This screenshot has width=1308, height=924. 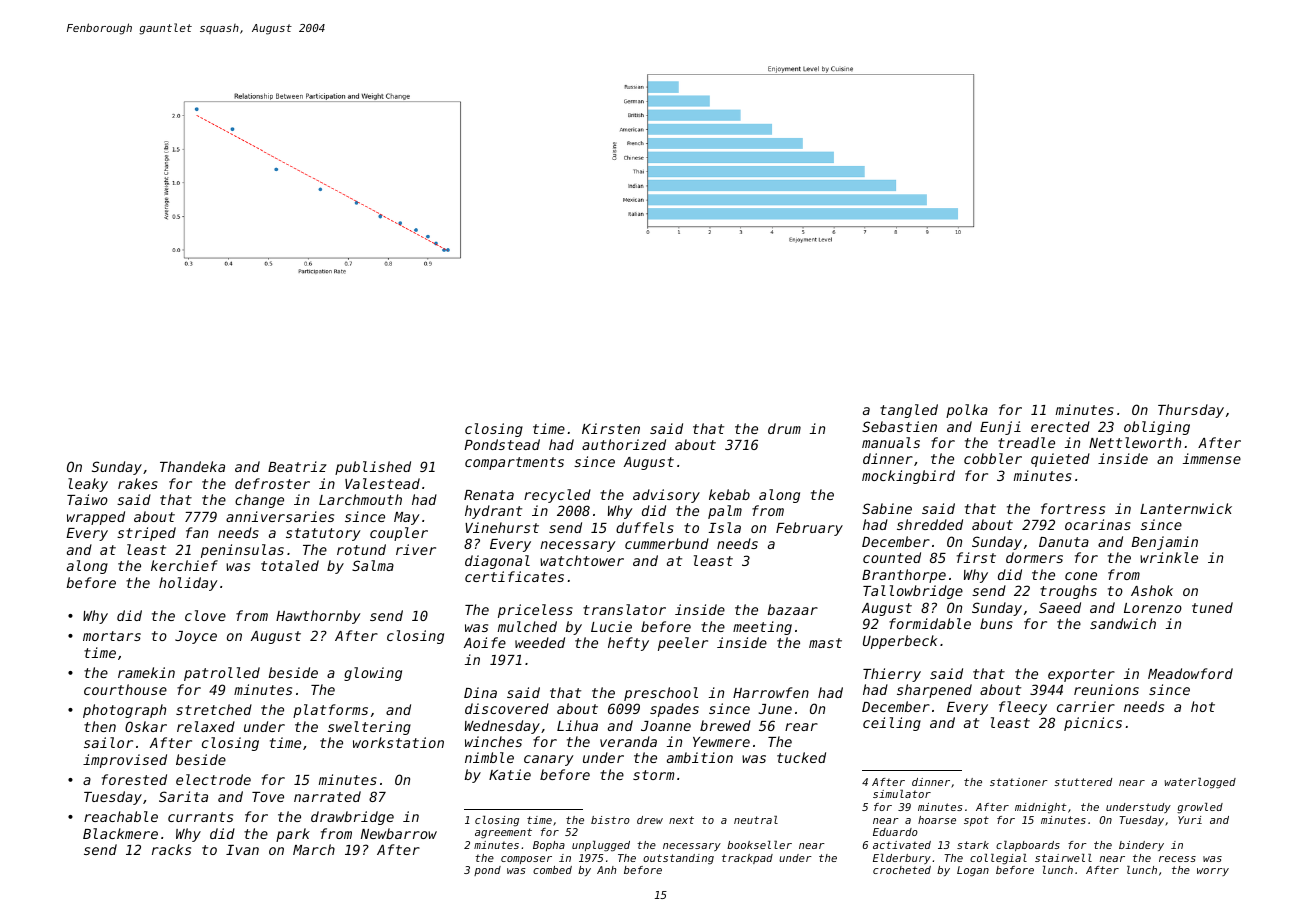 I want to click on holiday, so click(x=188, y=584).
